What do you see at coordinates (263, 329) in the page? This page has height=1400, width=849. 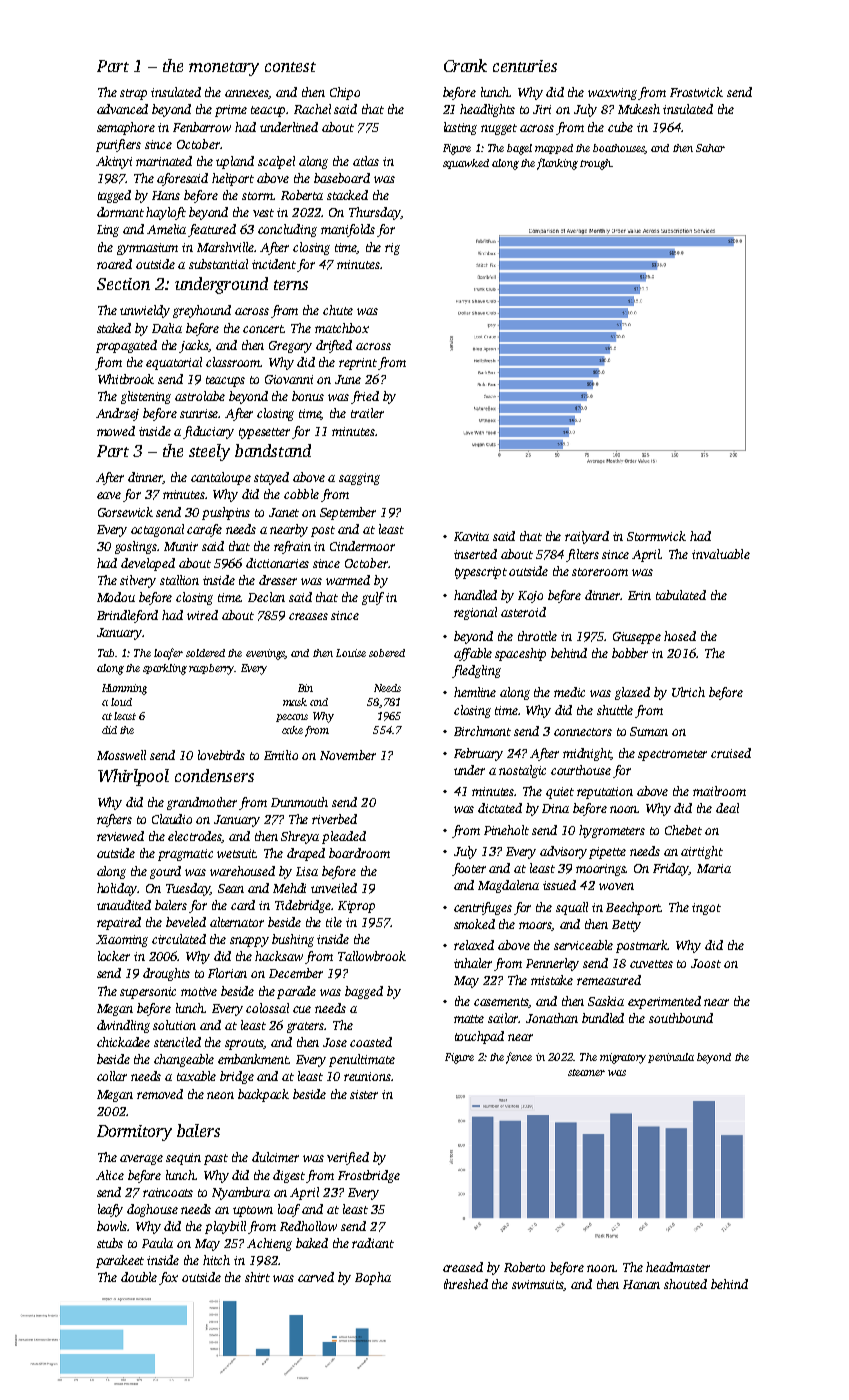 I see `concert` at bounding box center [263, 329].
